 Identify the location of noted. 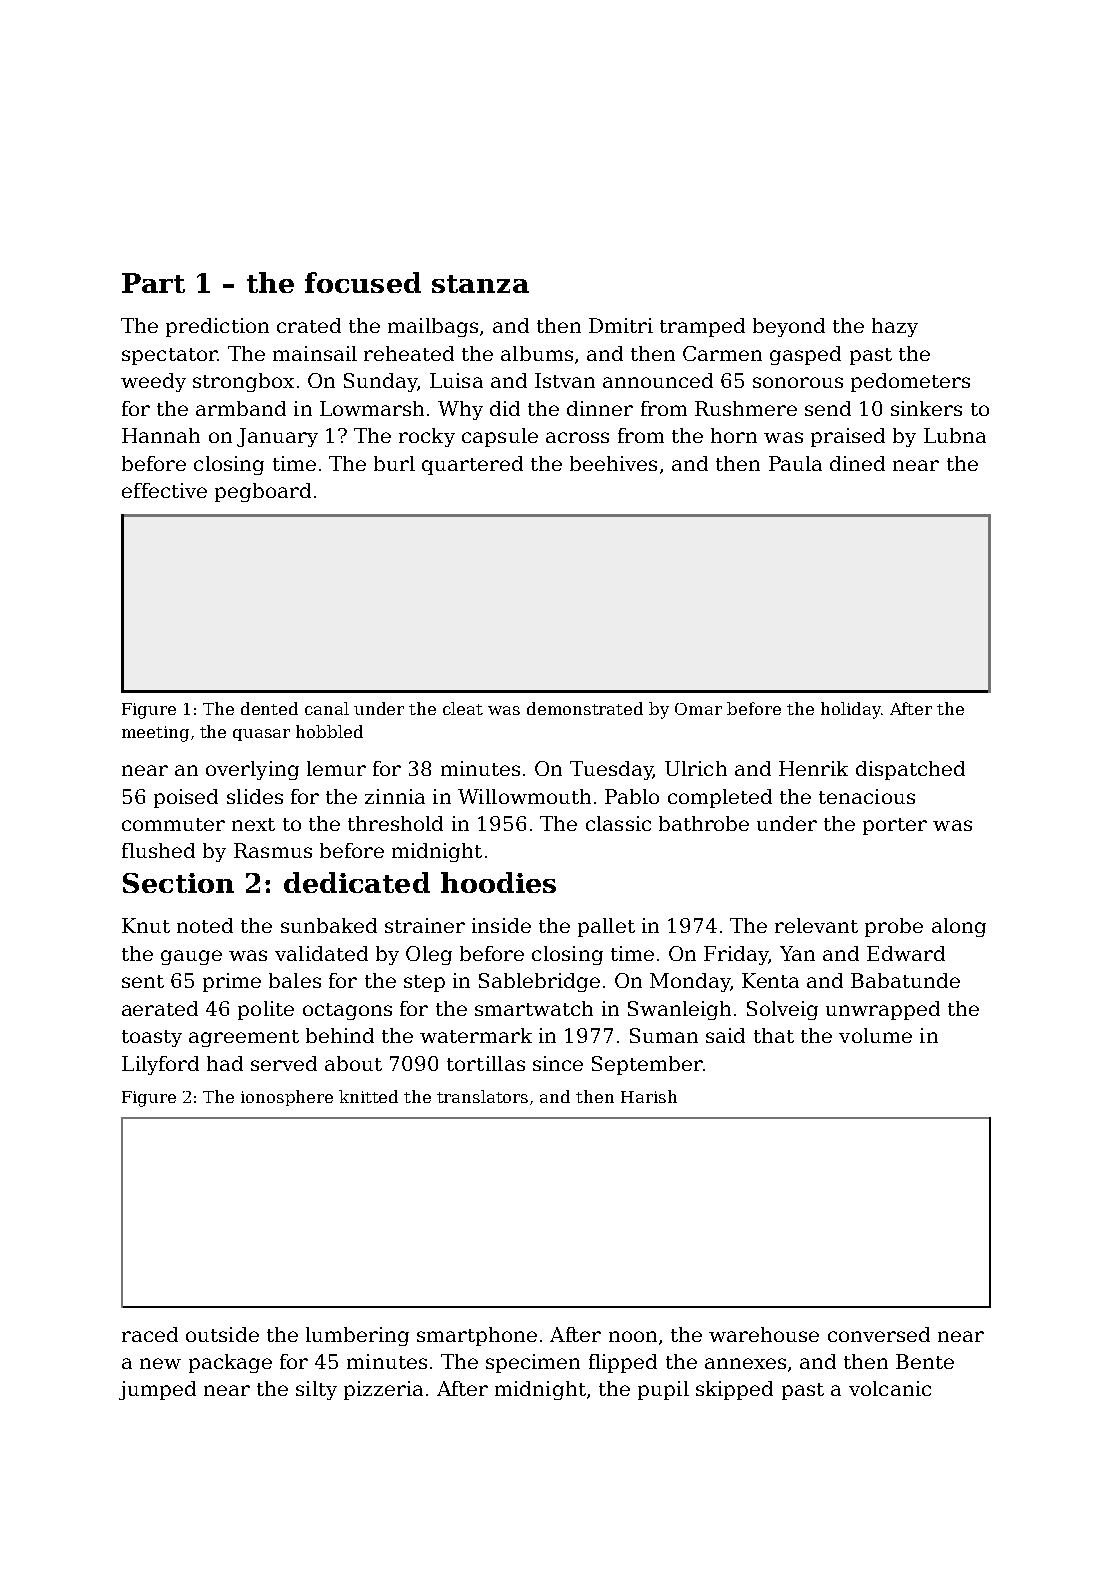
(205, 925).
